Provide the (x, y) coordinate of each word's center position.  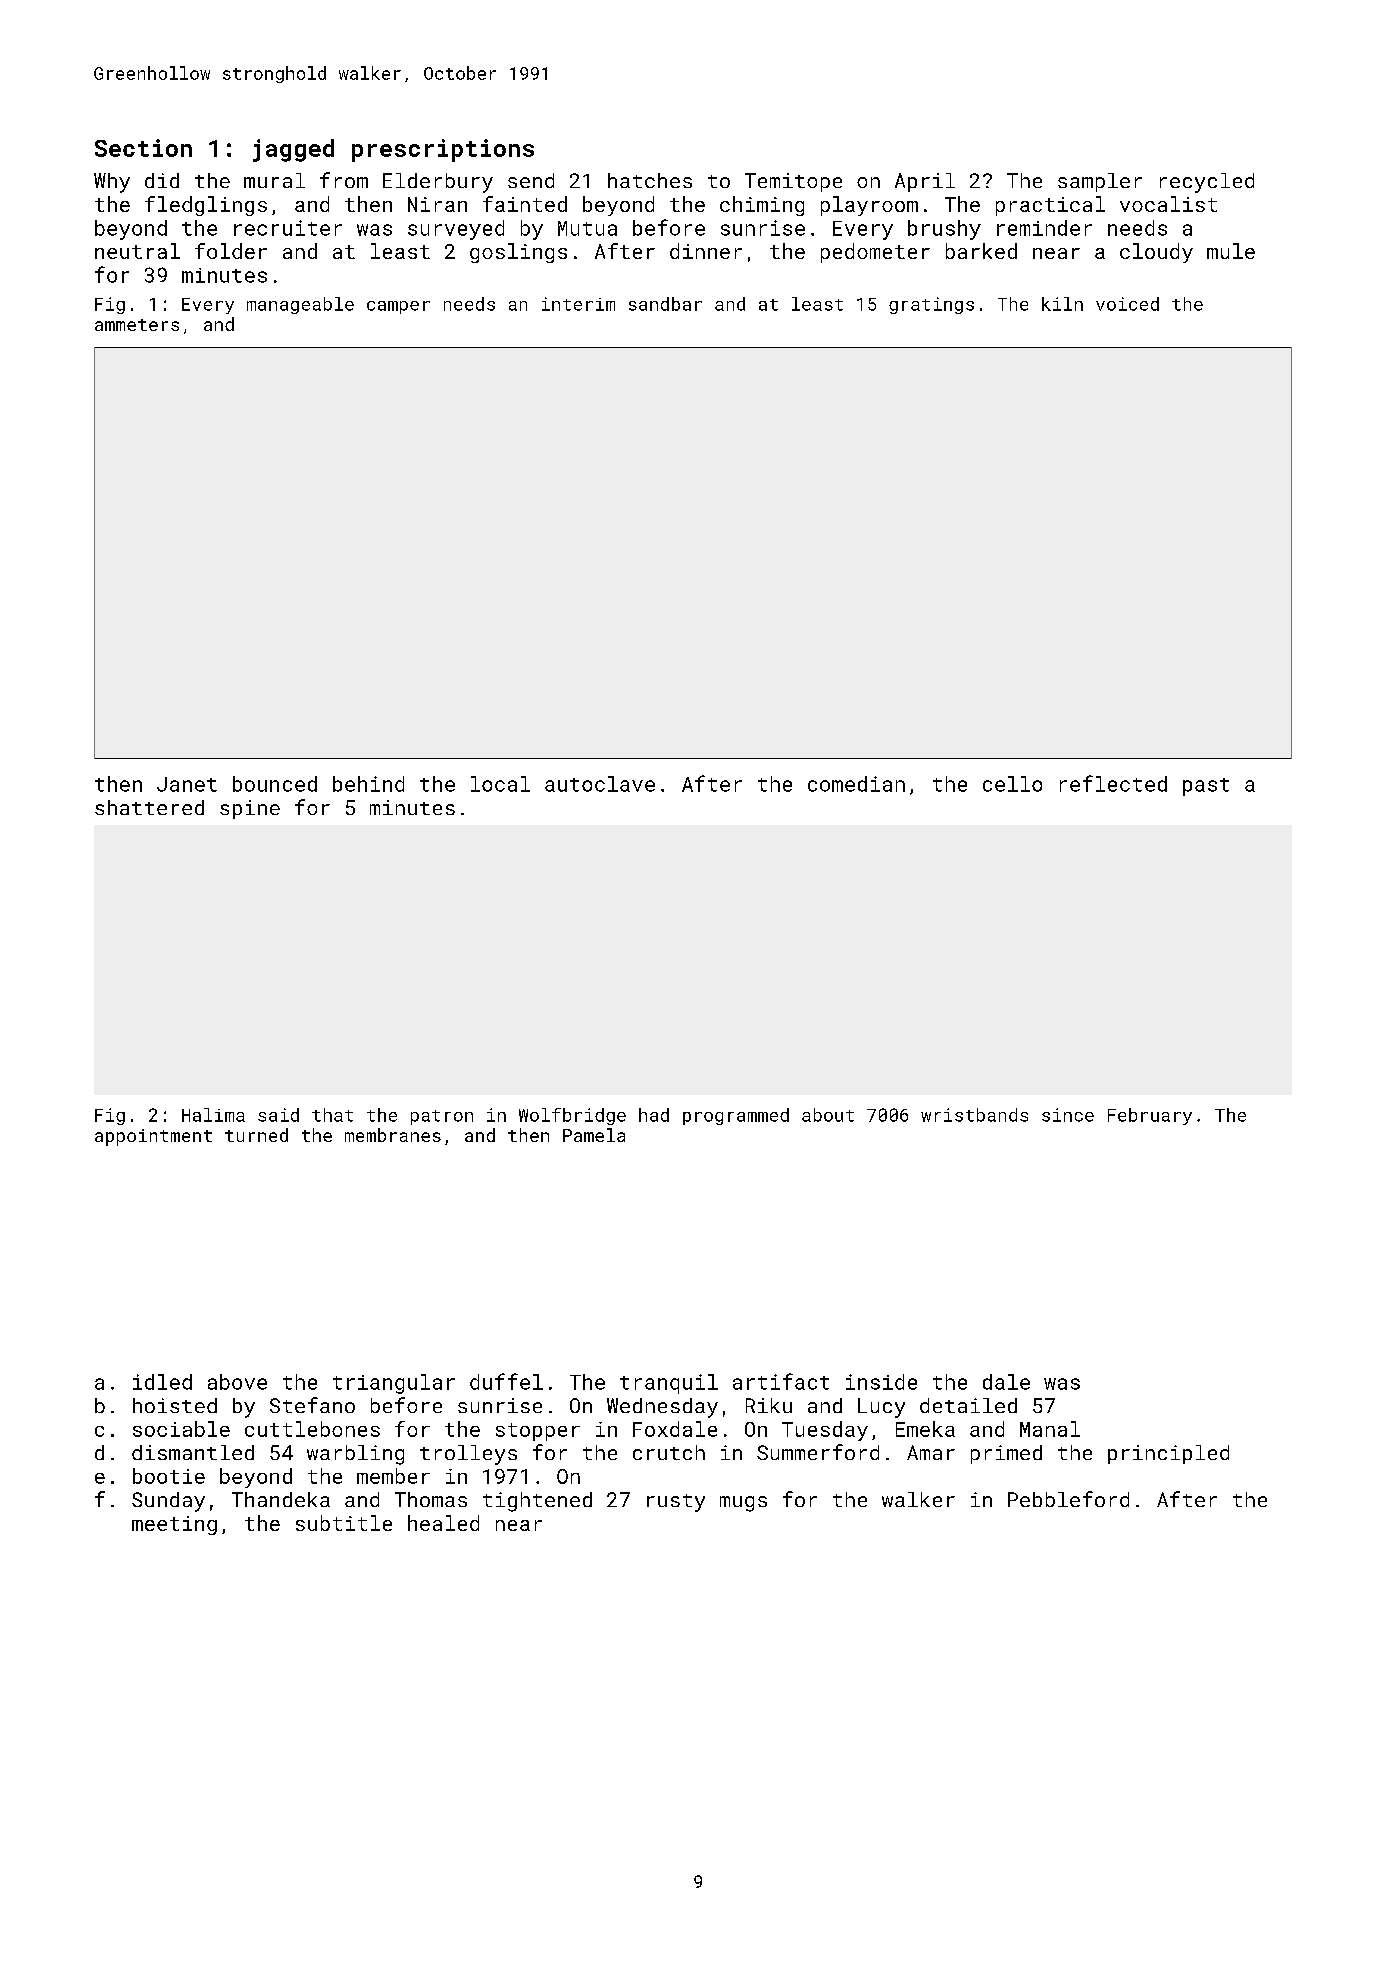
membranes (393, 1135)
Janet (187, 784)
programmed (736, 1116)
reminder (1044, 228)
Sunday (168, 1502)
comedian (856, 784)
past (1206, 787)
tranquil (669, 1384)
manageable (300, 305)
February (1150, 1116)
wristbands (974, 1115)
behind (368, 784)
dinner (706, 251)
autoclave (600, 784)
